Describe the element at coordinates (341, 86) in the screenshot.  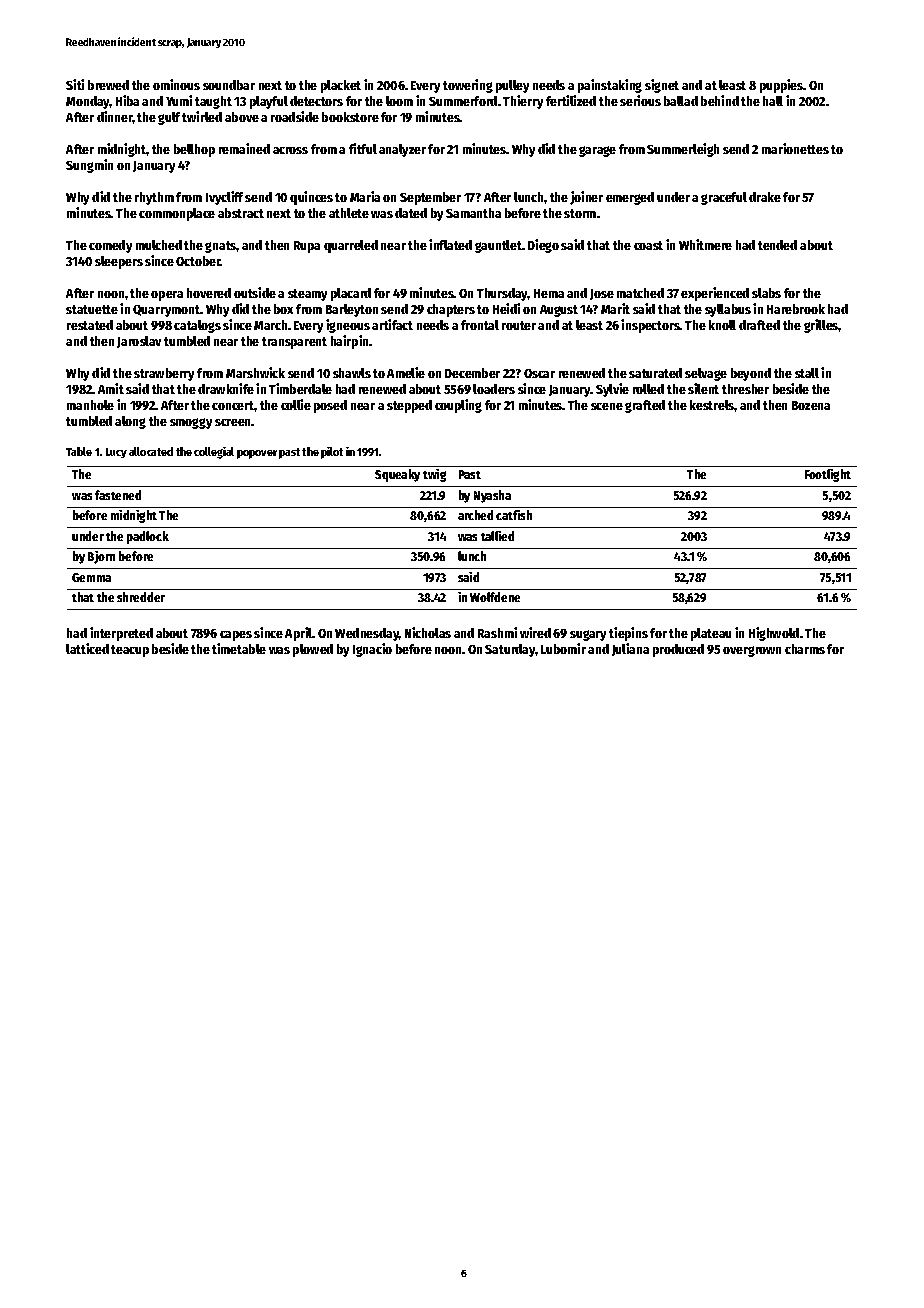
I see `placket` at that location.
